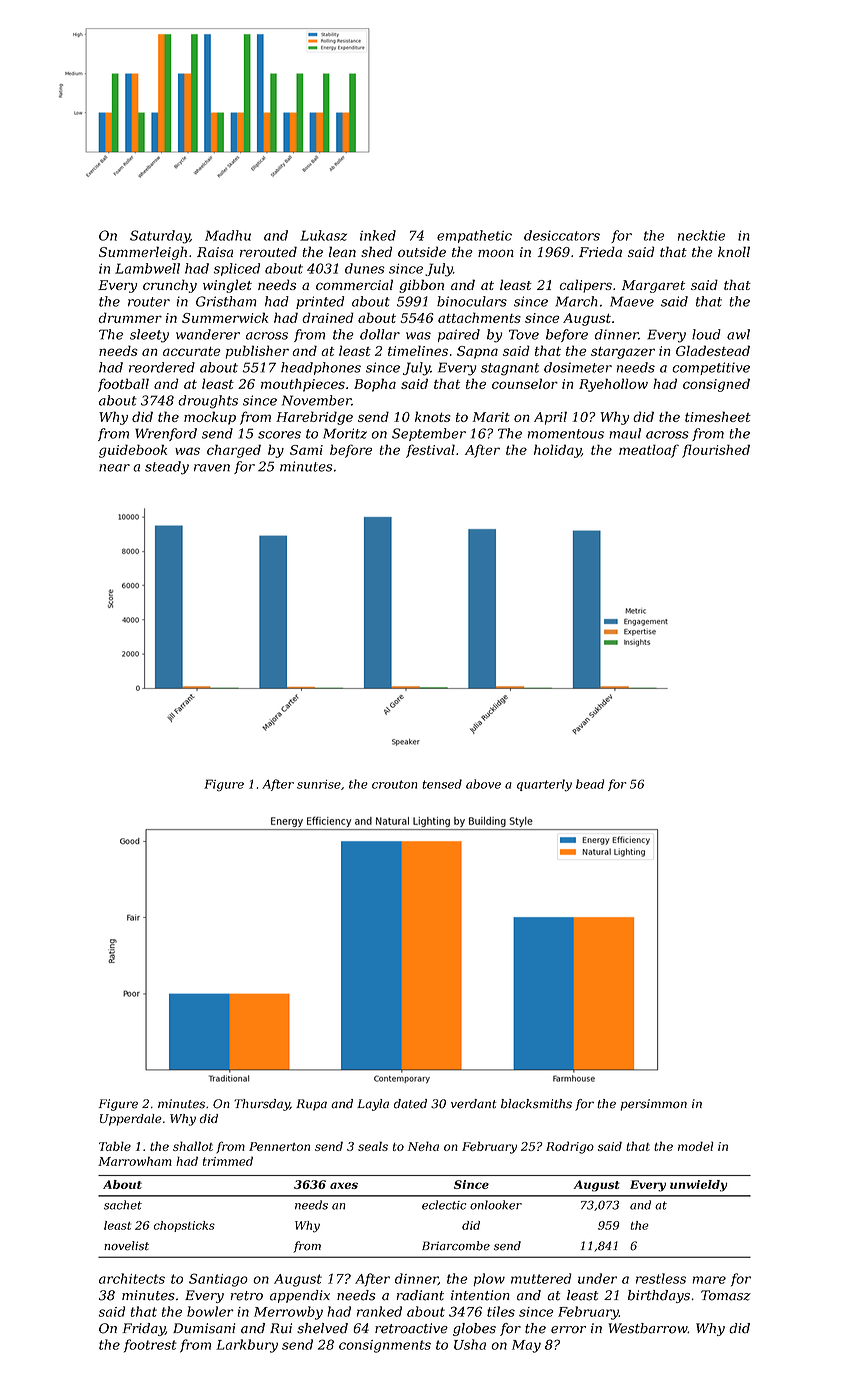 The height and width of the screenshot is (1400, 849). What do you see at coordinates (706, 334) in the screenshot?
I see `loud` at bounding box center [706, 334].
